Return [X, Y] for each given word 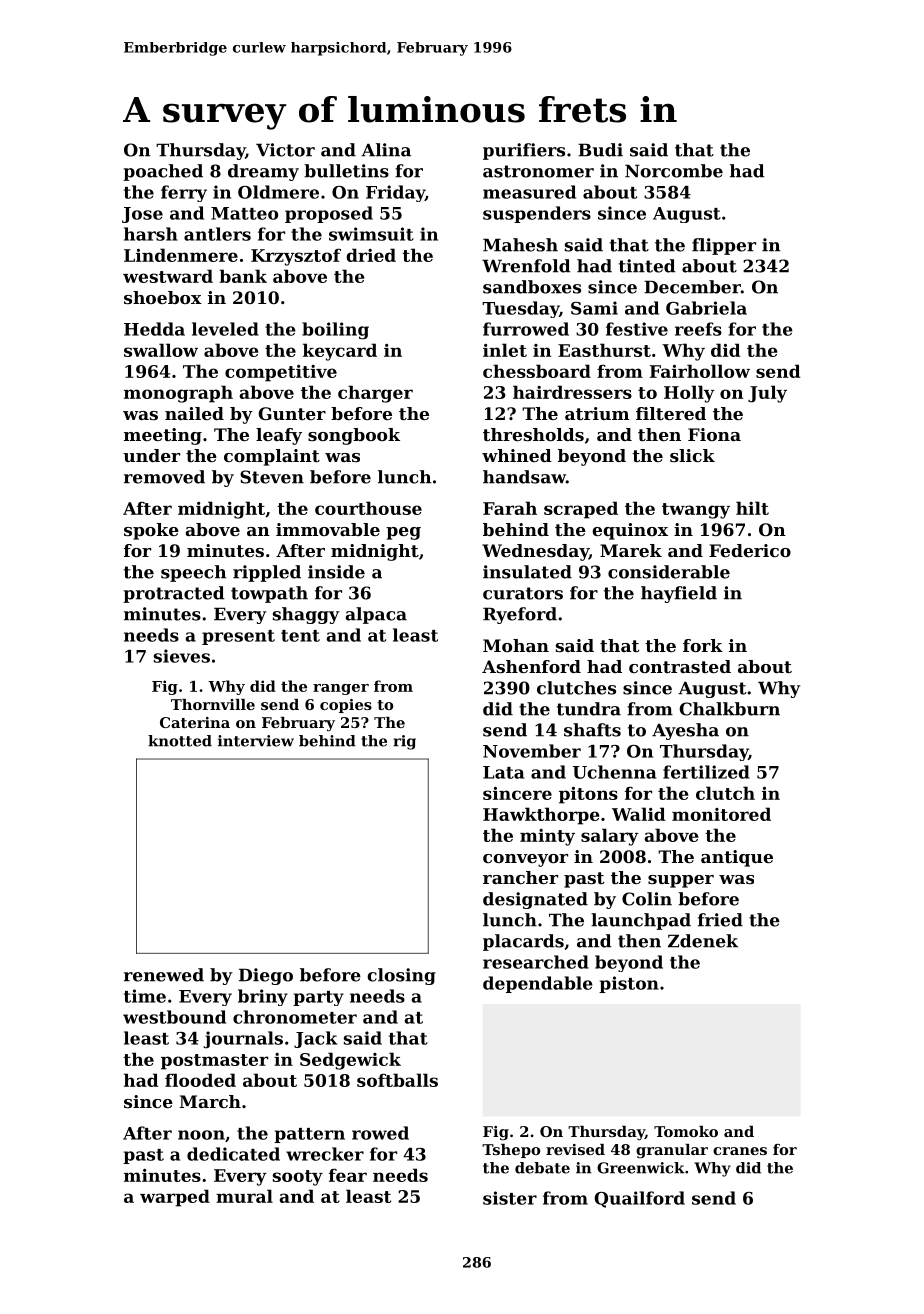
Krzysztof [296, 257]
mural [244, 1196]
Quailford [639, 1199]
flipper [724, 246]
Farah [510, 508]
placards [523, 942]
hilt [752, 508]
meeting [163, 436]
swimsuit [371, 234]
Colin [647, 899]
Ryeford [520, 615]
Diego [266, 976]
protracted [174, 594]
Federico [750, 550]
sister [510, 1198]
